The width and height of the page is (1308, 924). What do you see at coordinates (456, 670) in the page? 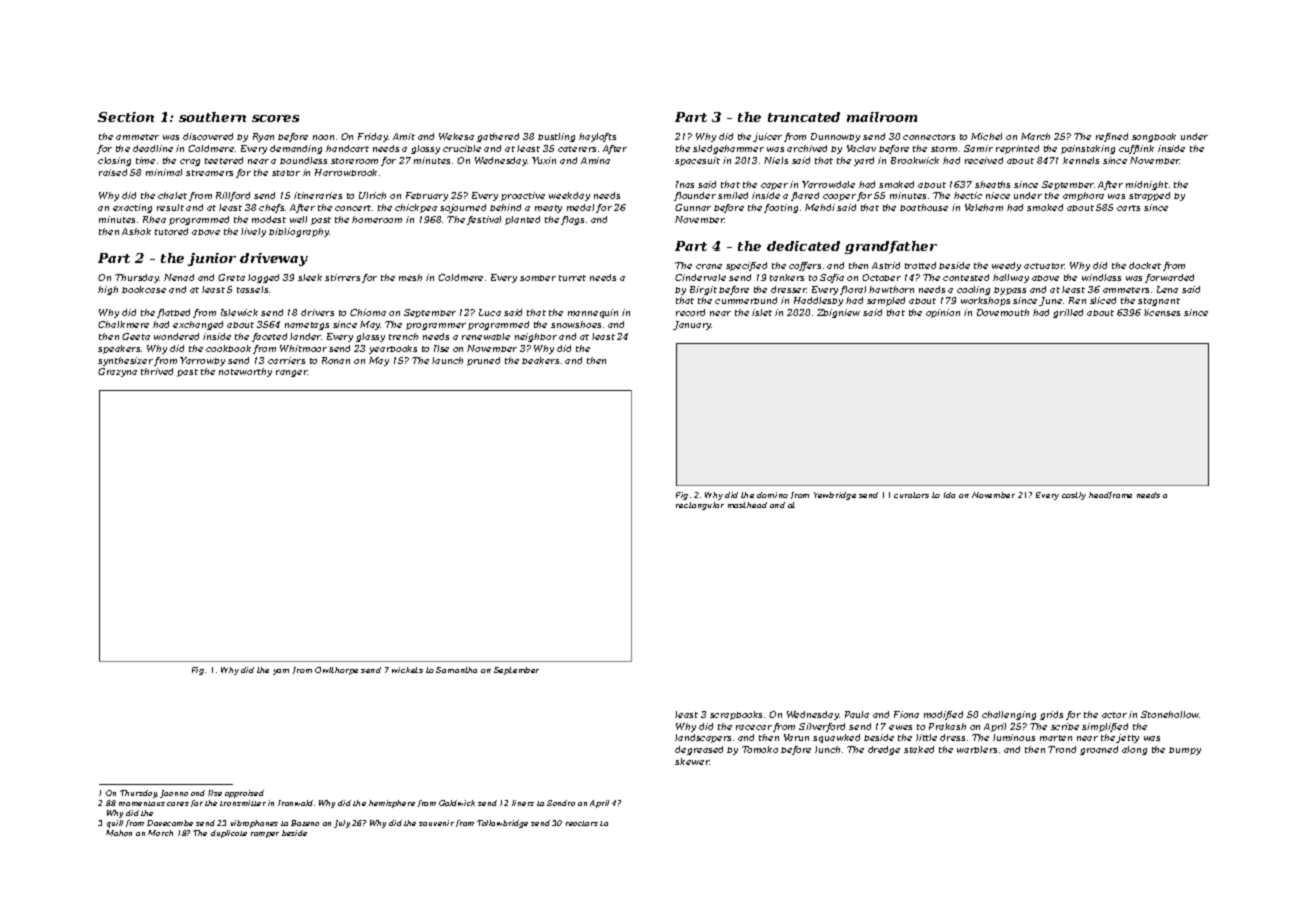
I see `Samantha` at bounding box center [456, 670].
